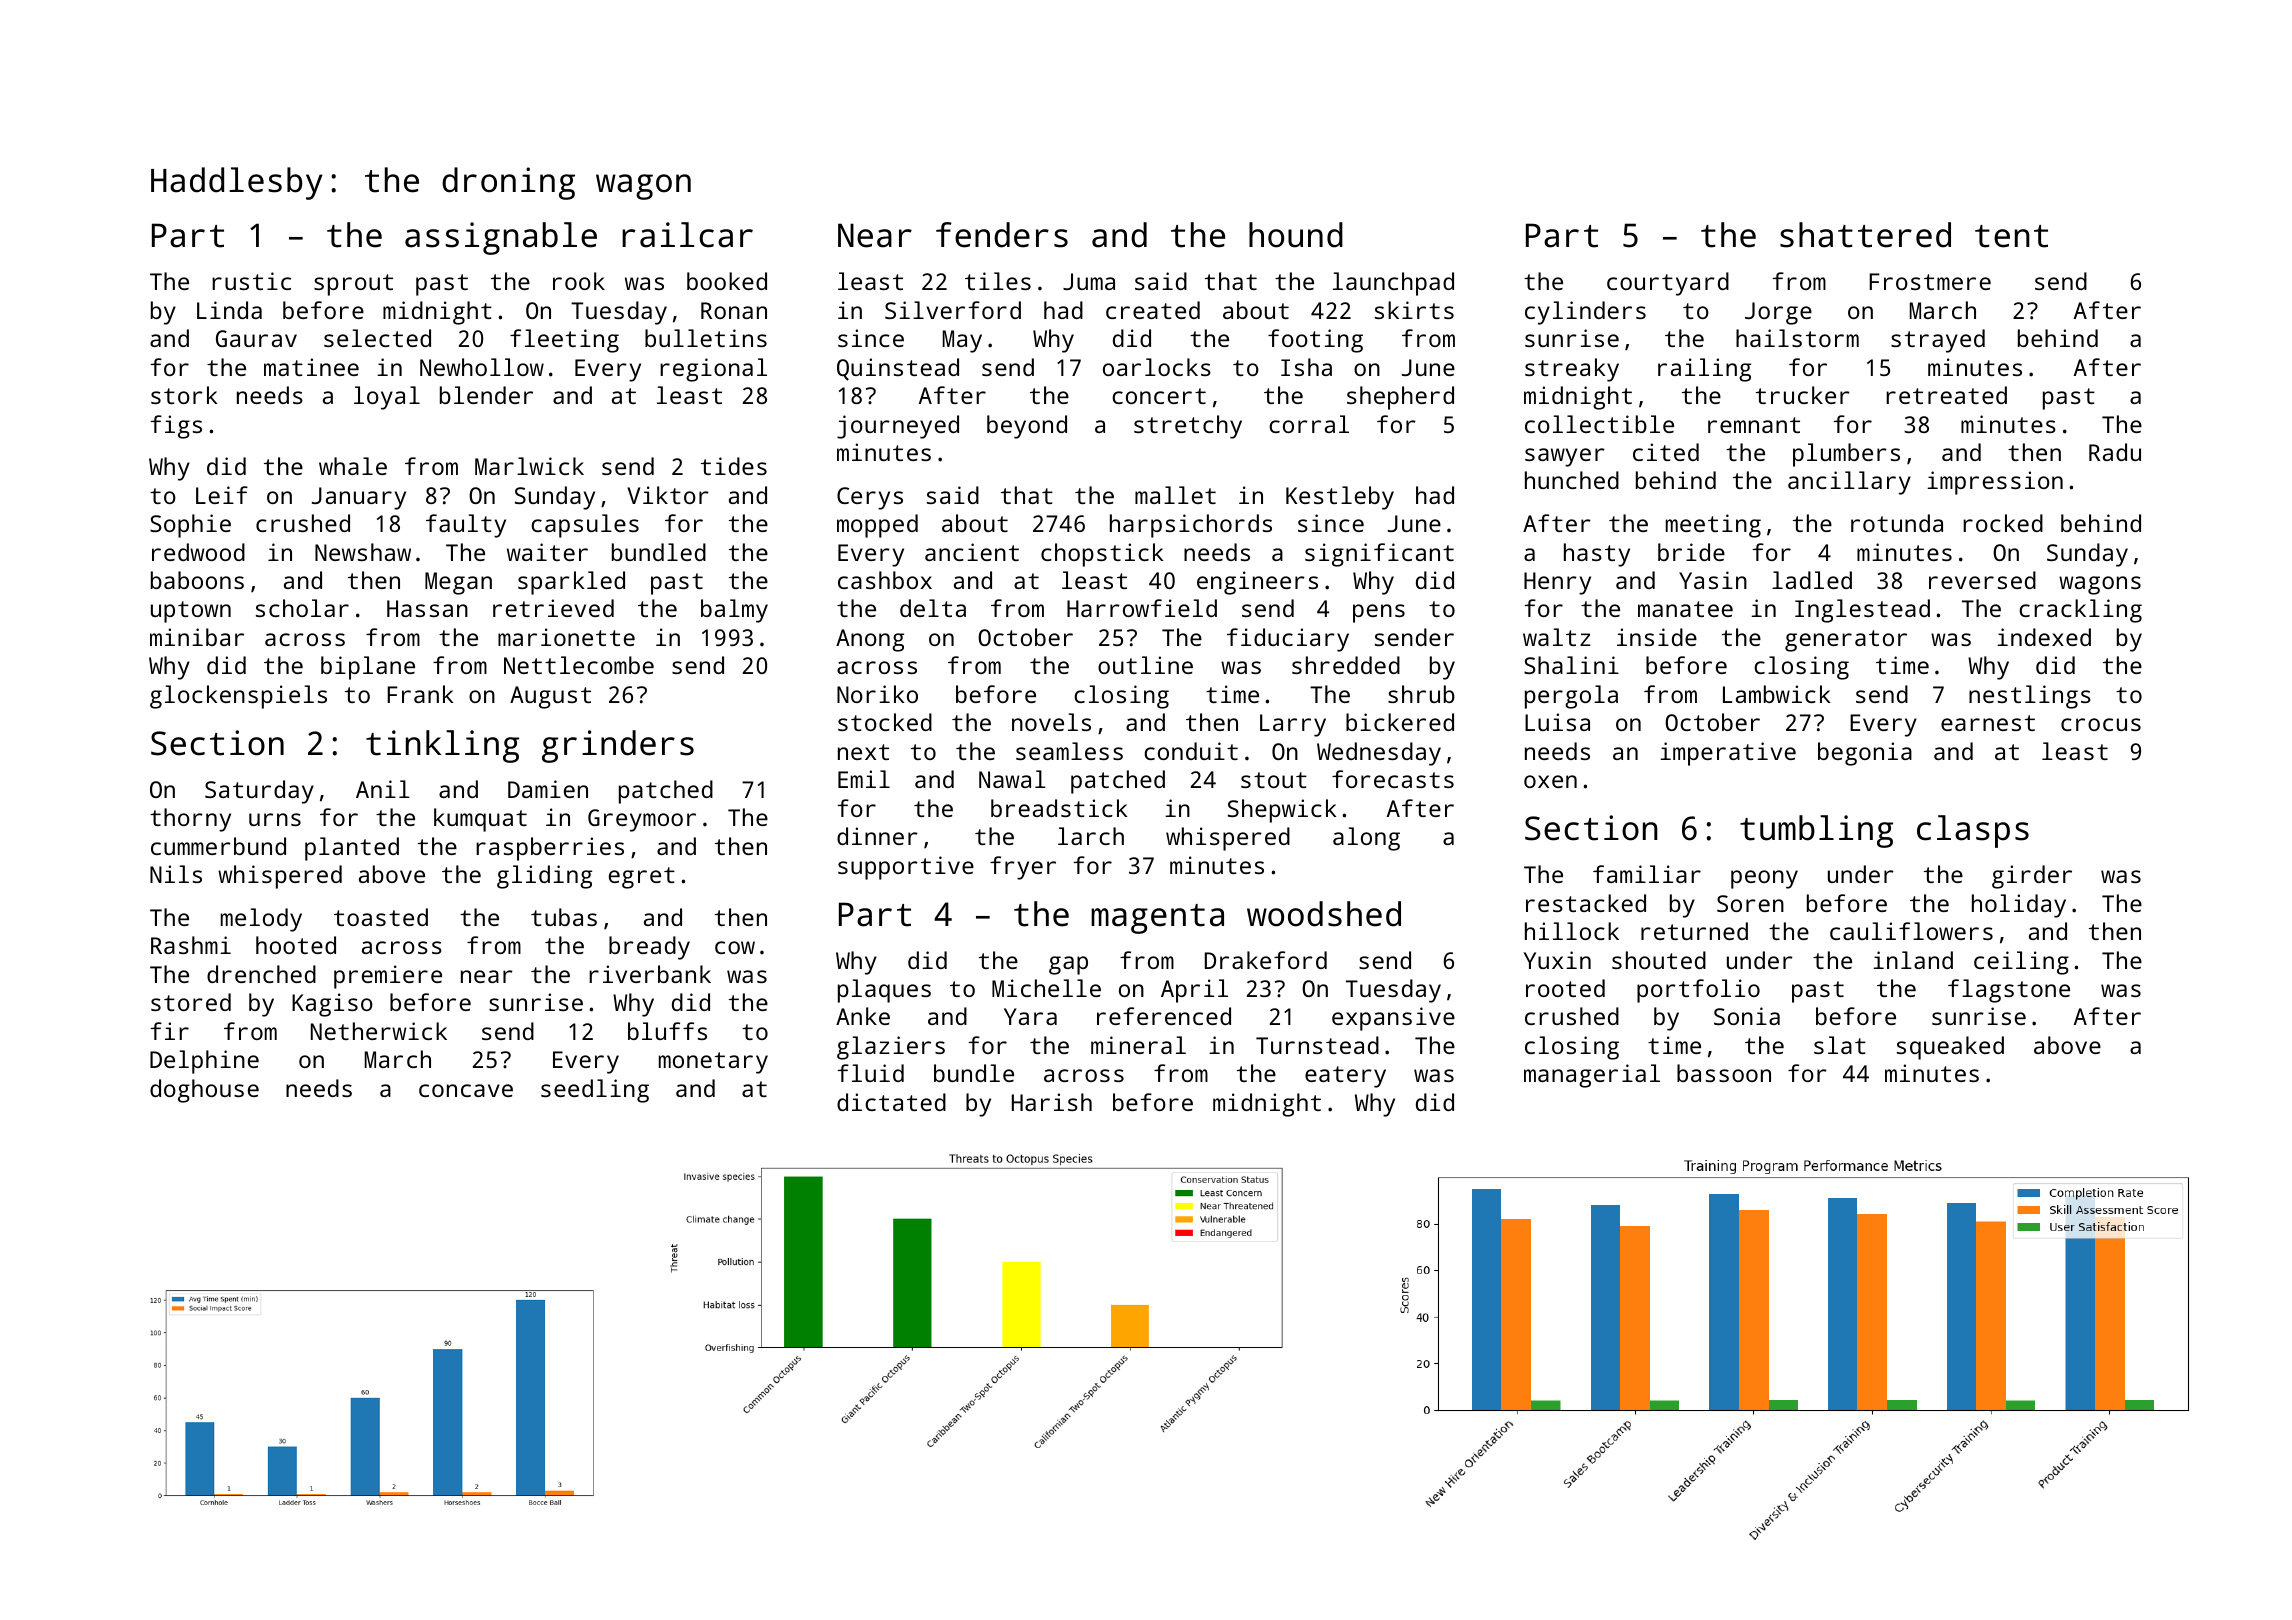  I want to click on tinkling, so click(442, 746).
